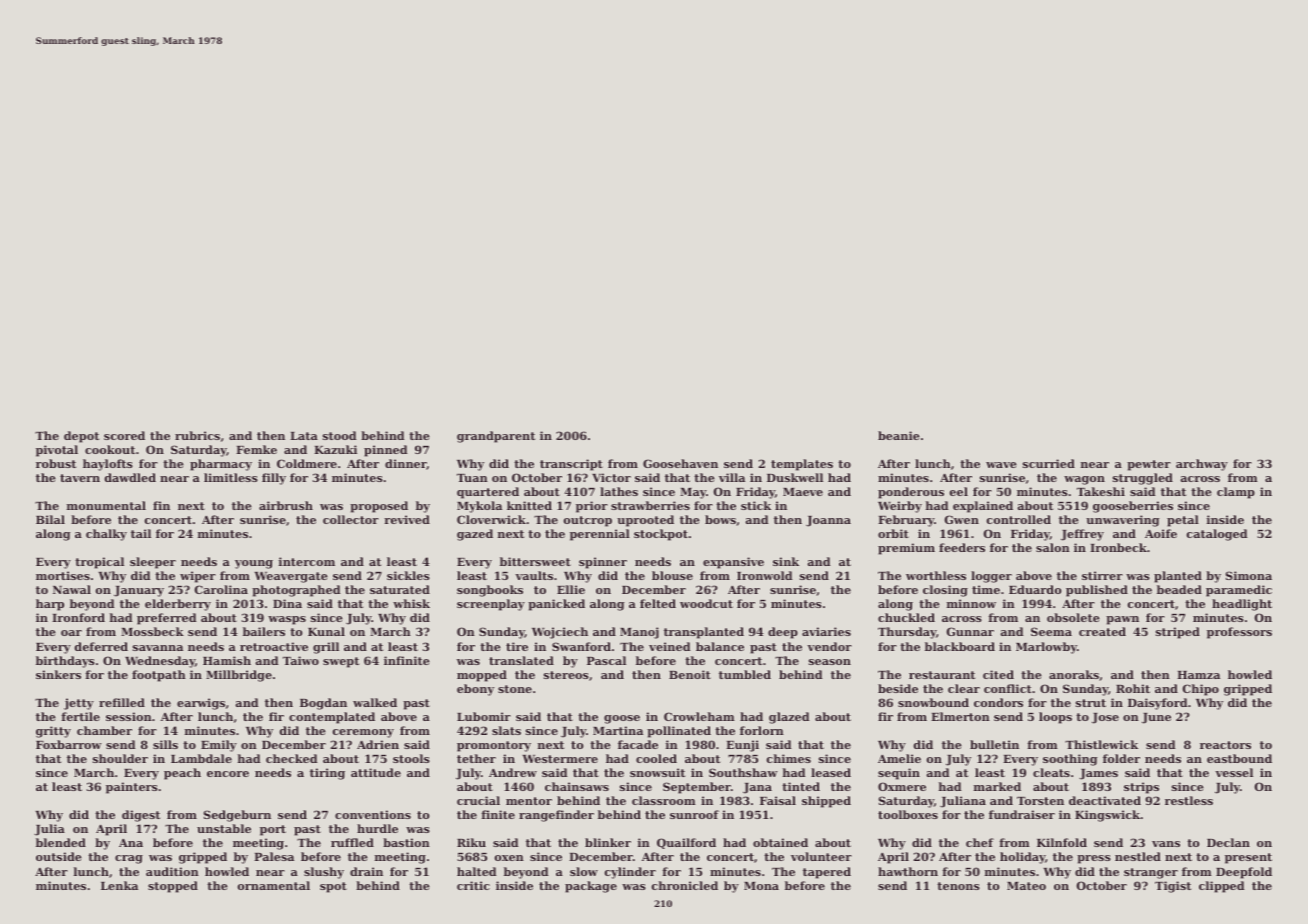  Describe the element at coordinates (829, 646) in the screenshot. I see `vendor` at that location.
